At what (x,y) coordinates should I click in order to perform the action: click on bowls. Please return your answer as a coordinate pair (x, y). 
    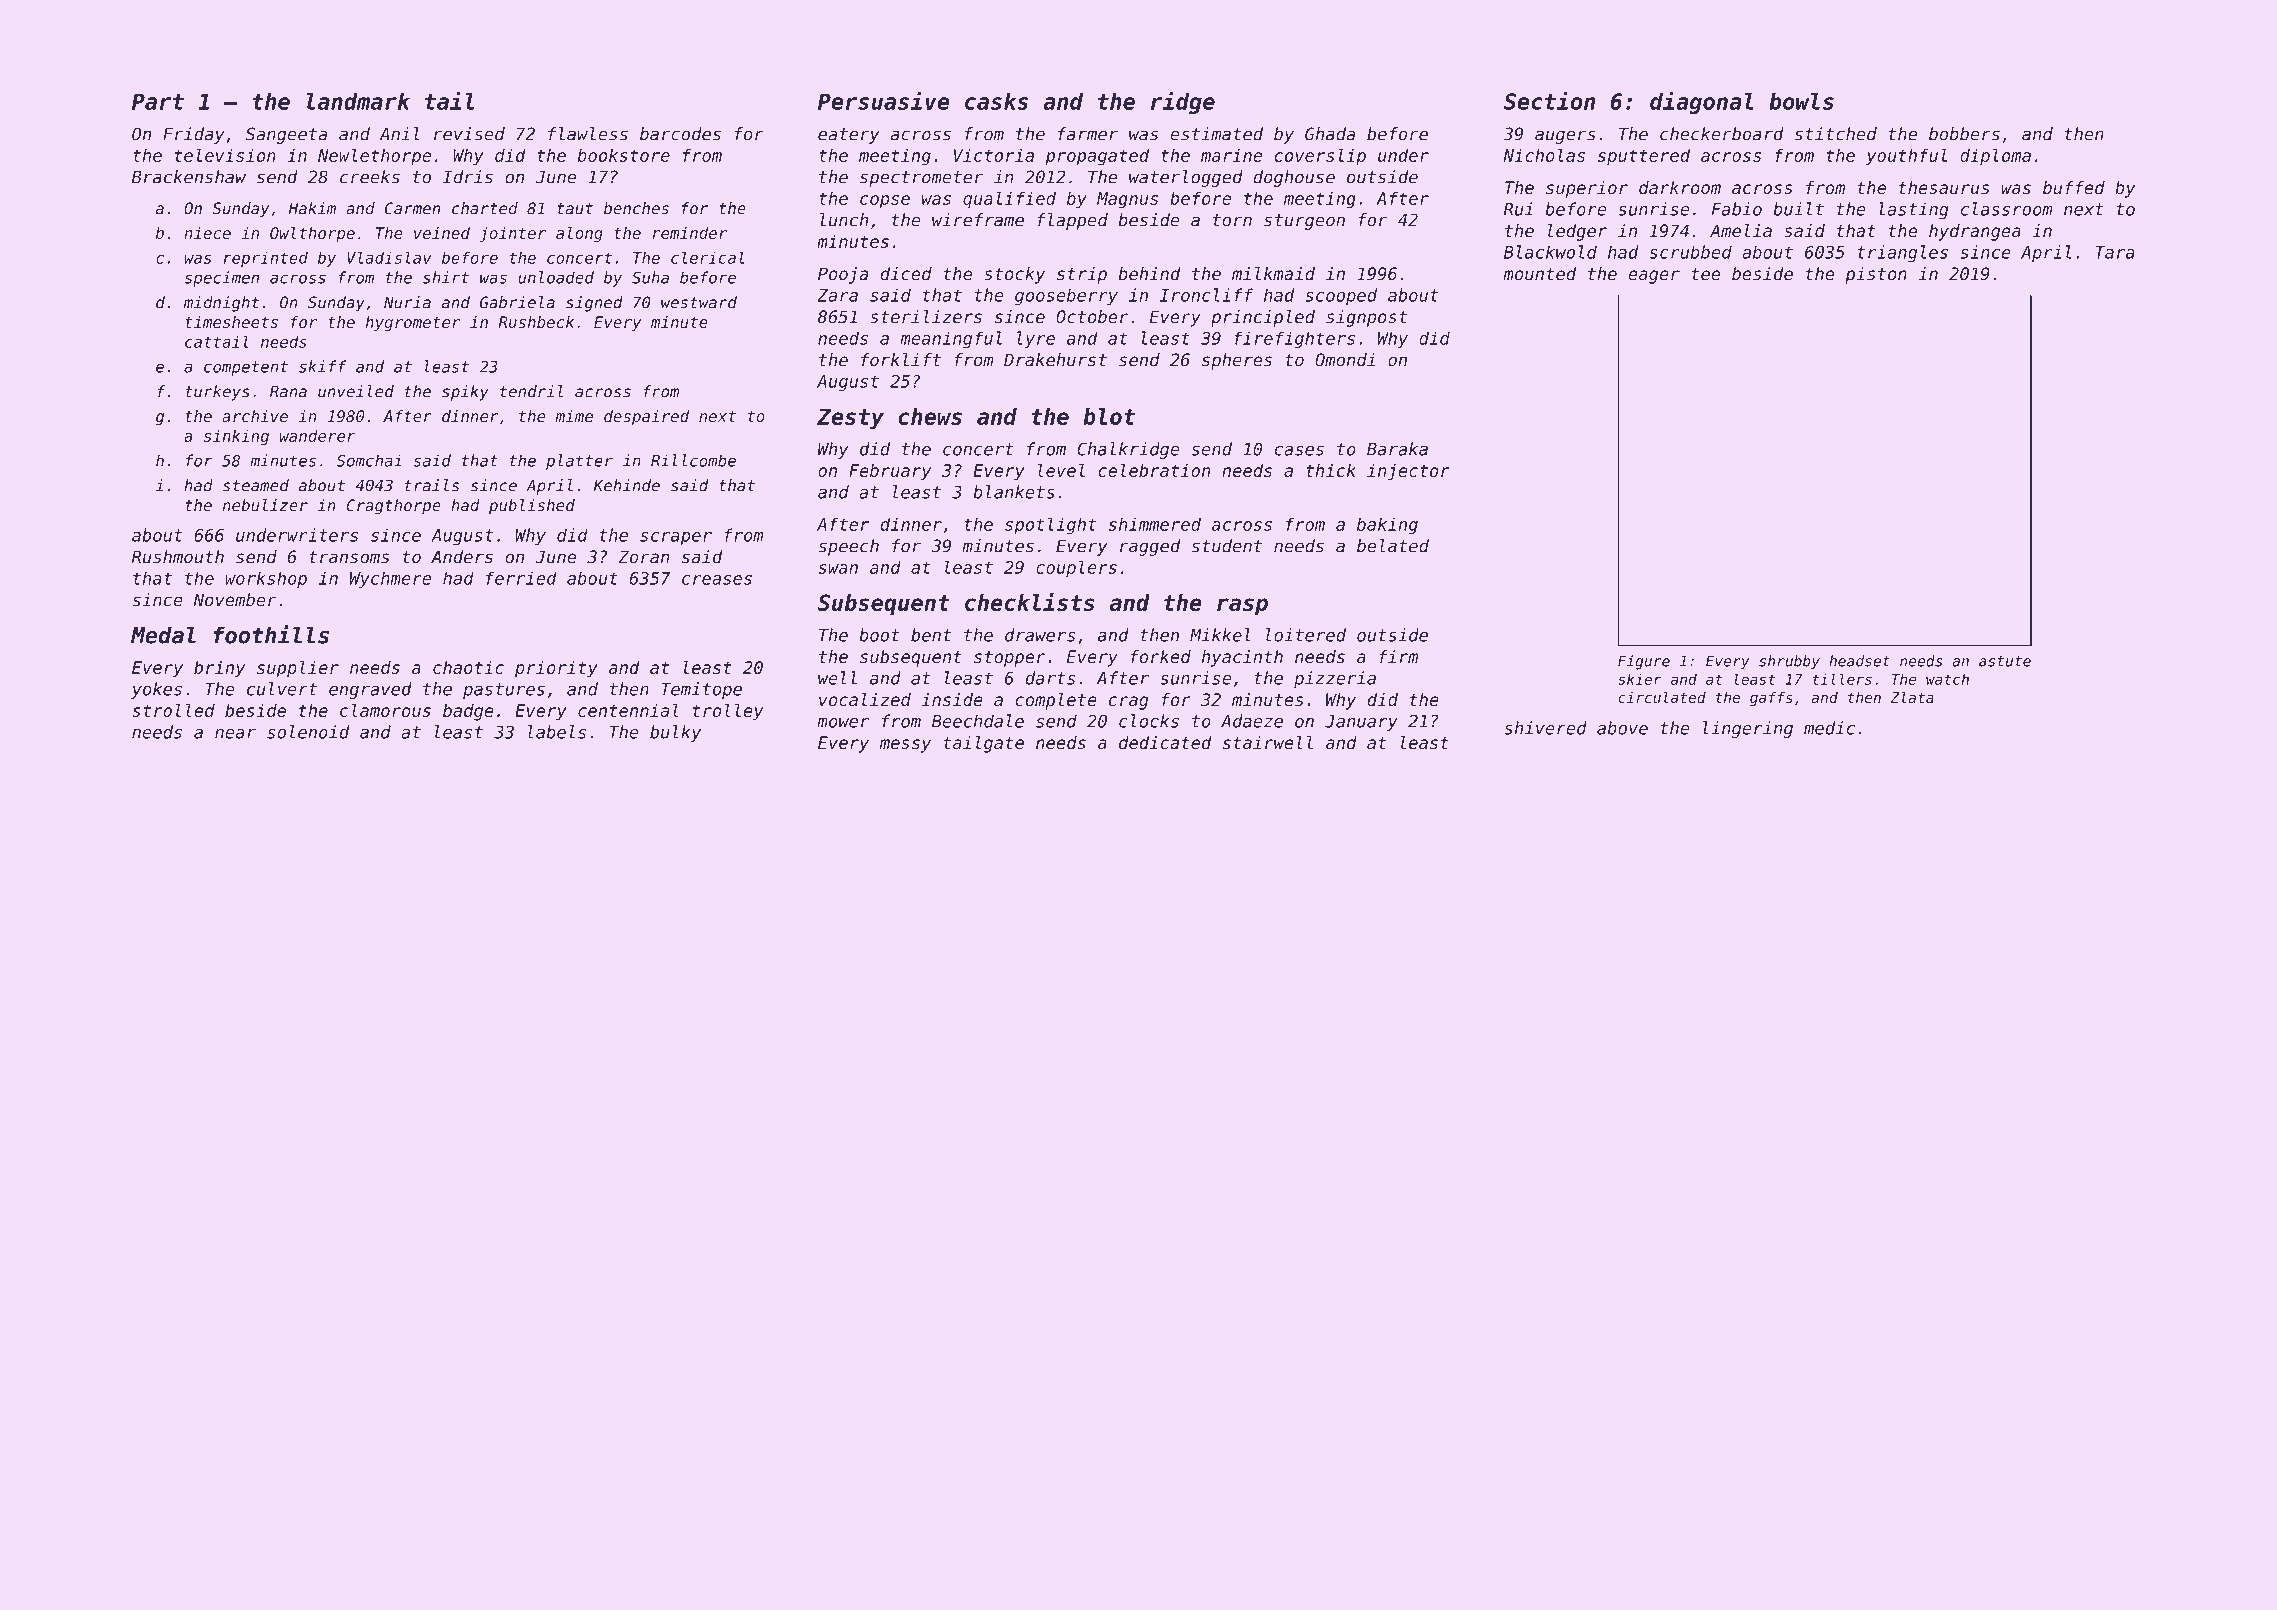
    Looking at the image, I should click on (1801, 101).
